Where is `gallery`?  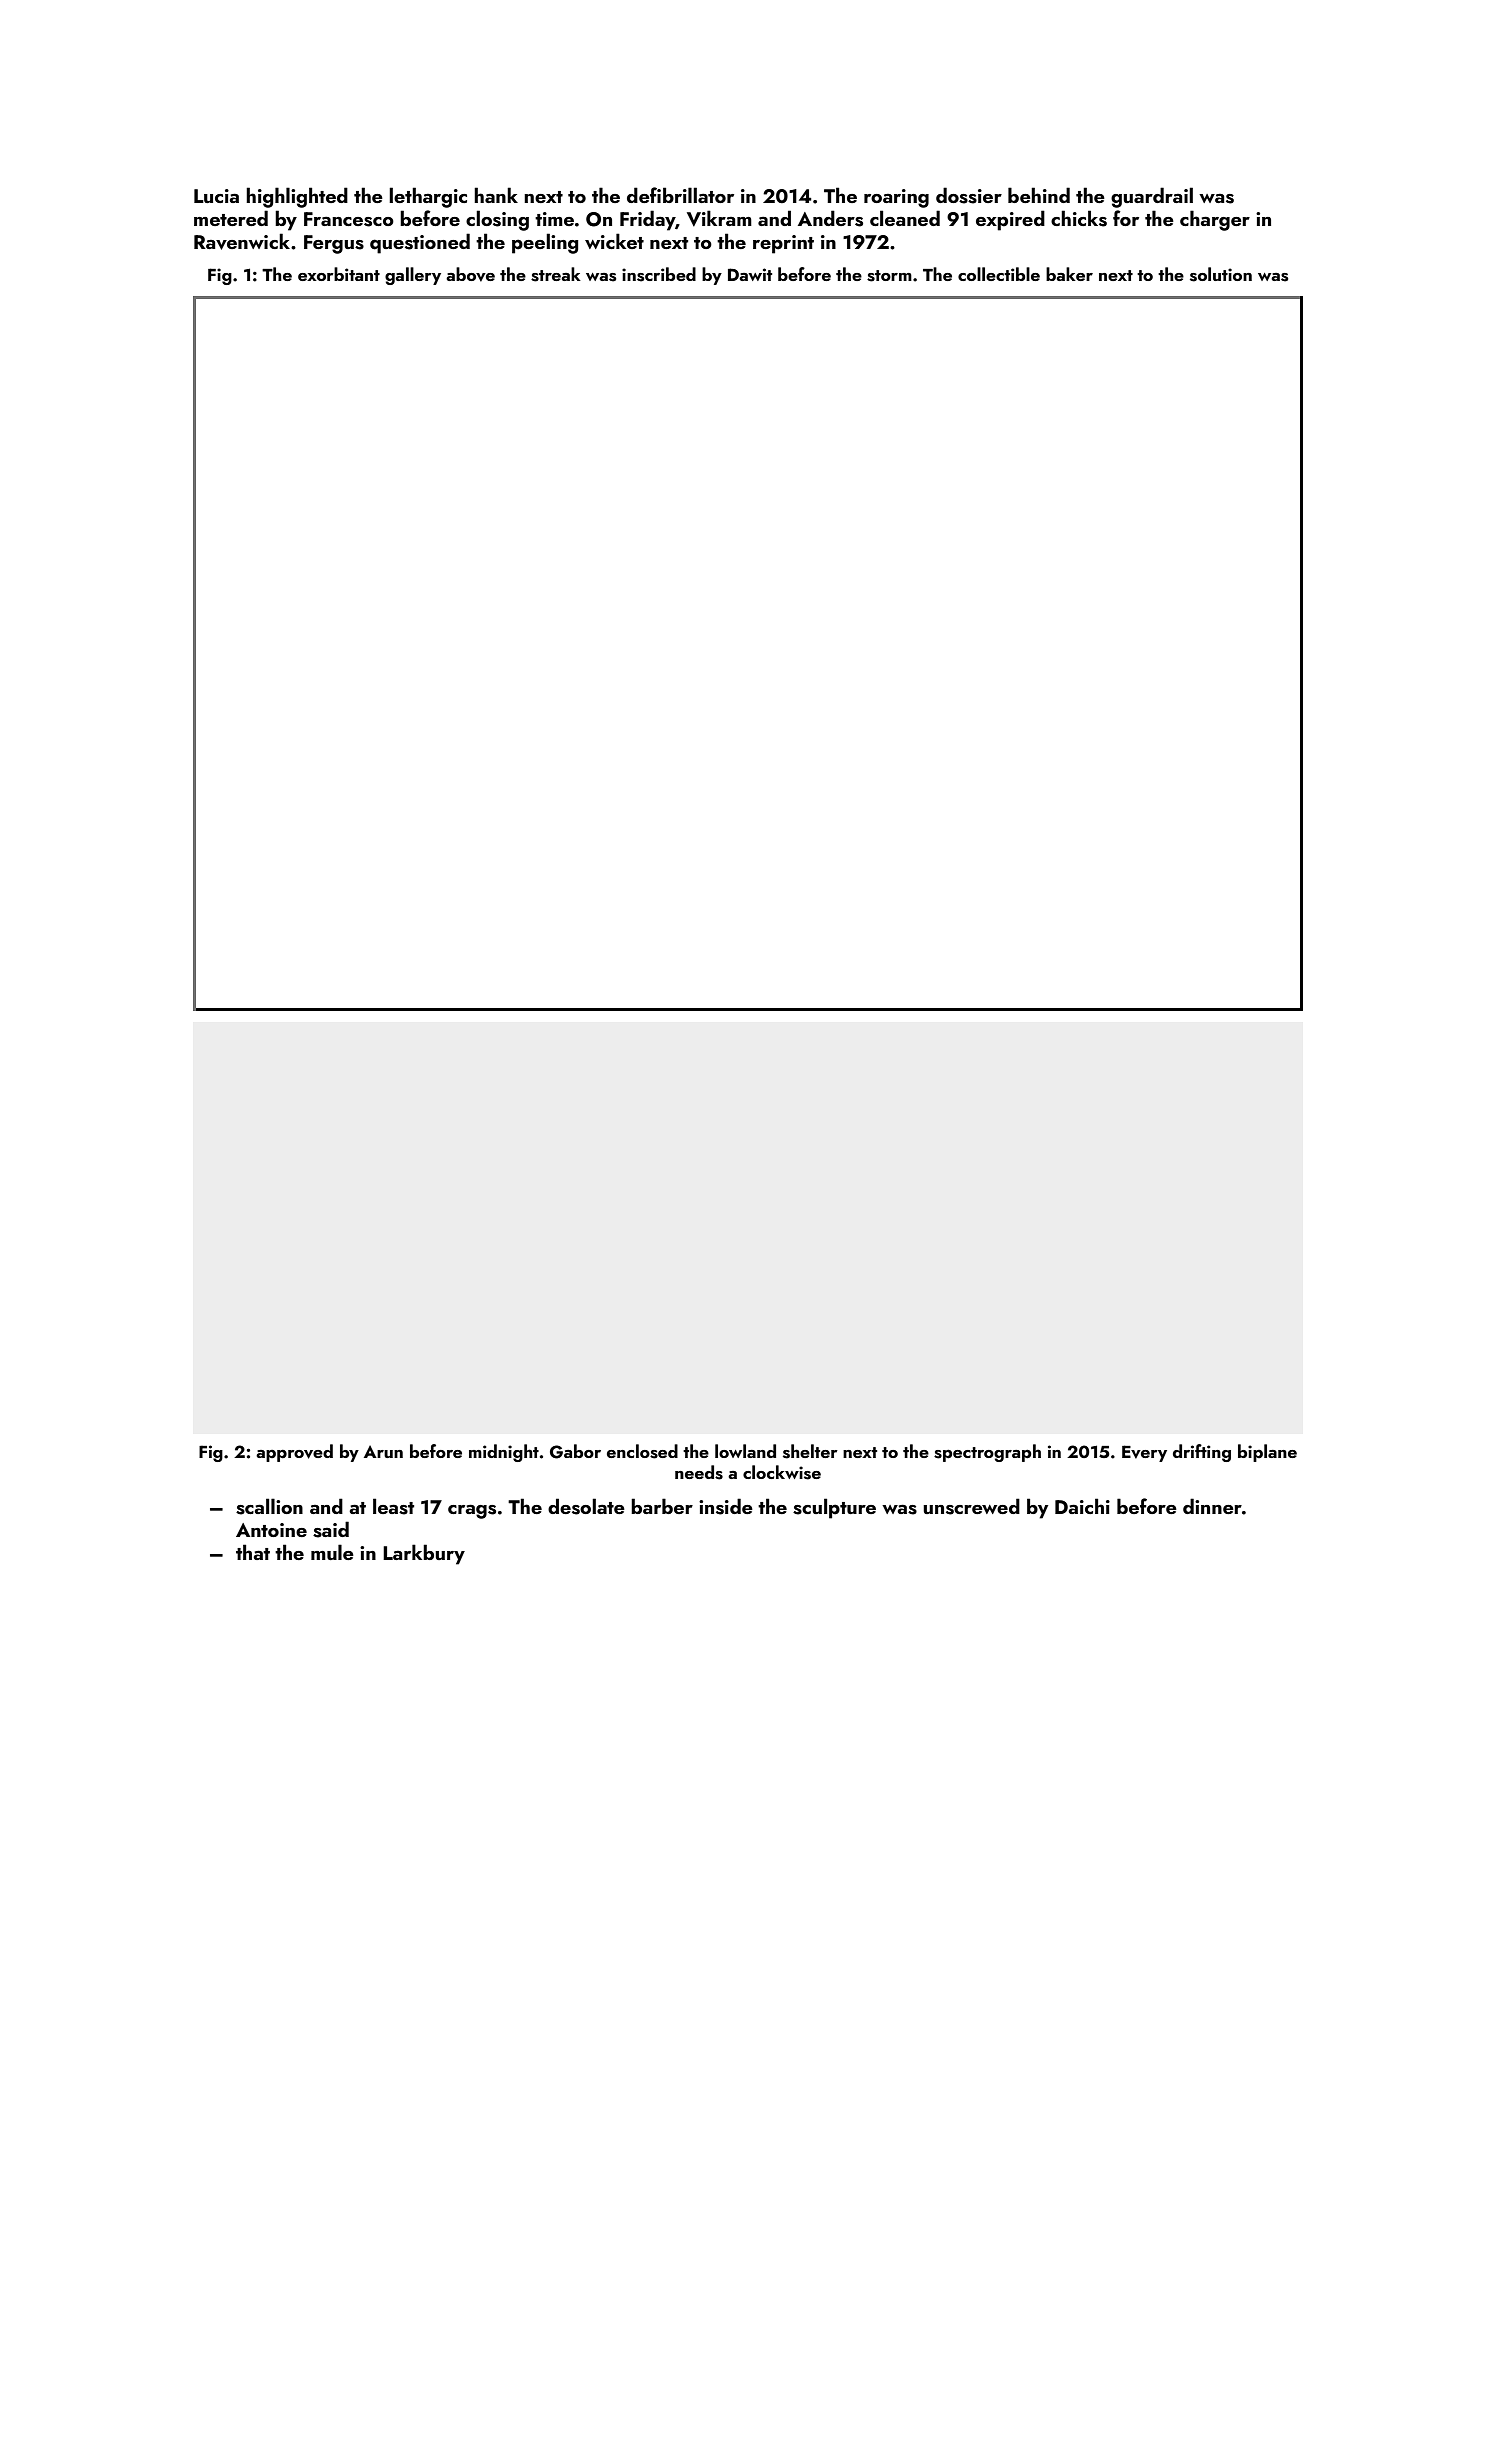 gallery is located at coordinates (413, 276).
